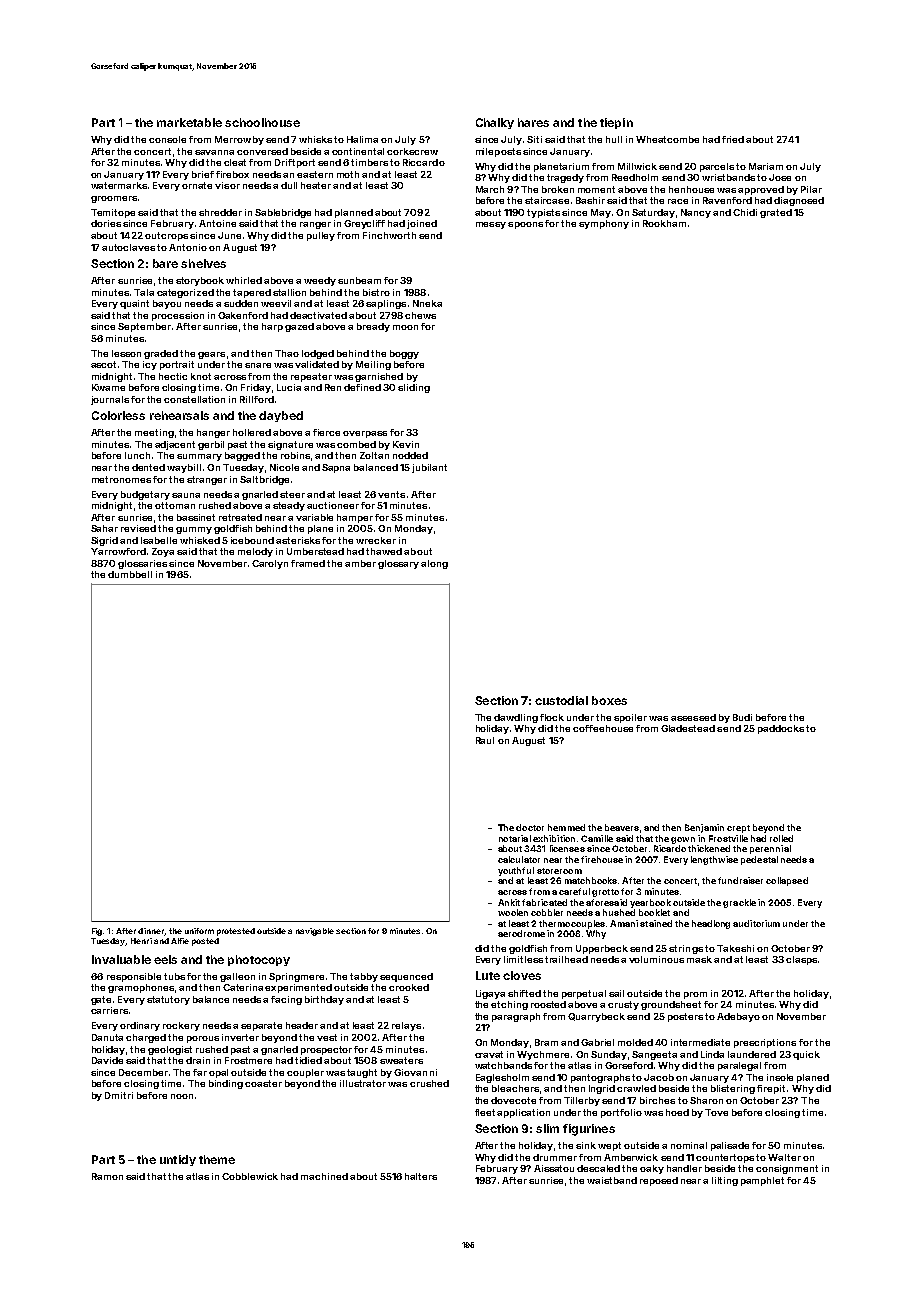 The image size is (924, 1308). Describe the element at coordinates (114, 199) in the screenshot. I see `groomers` at that location.
